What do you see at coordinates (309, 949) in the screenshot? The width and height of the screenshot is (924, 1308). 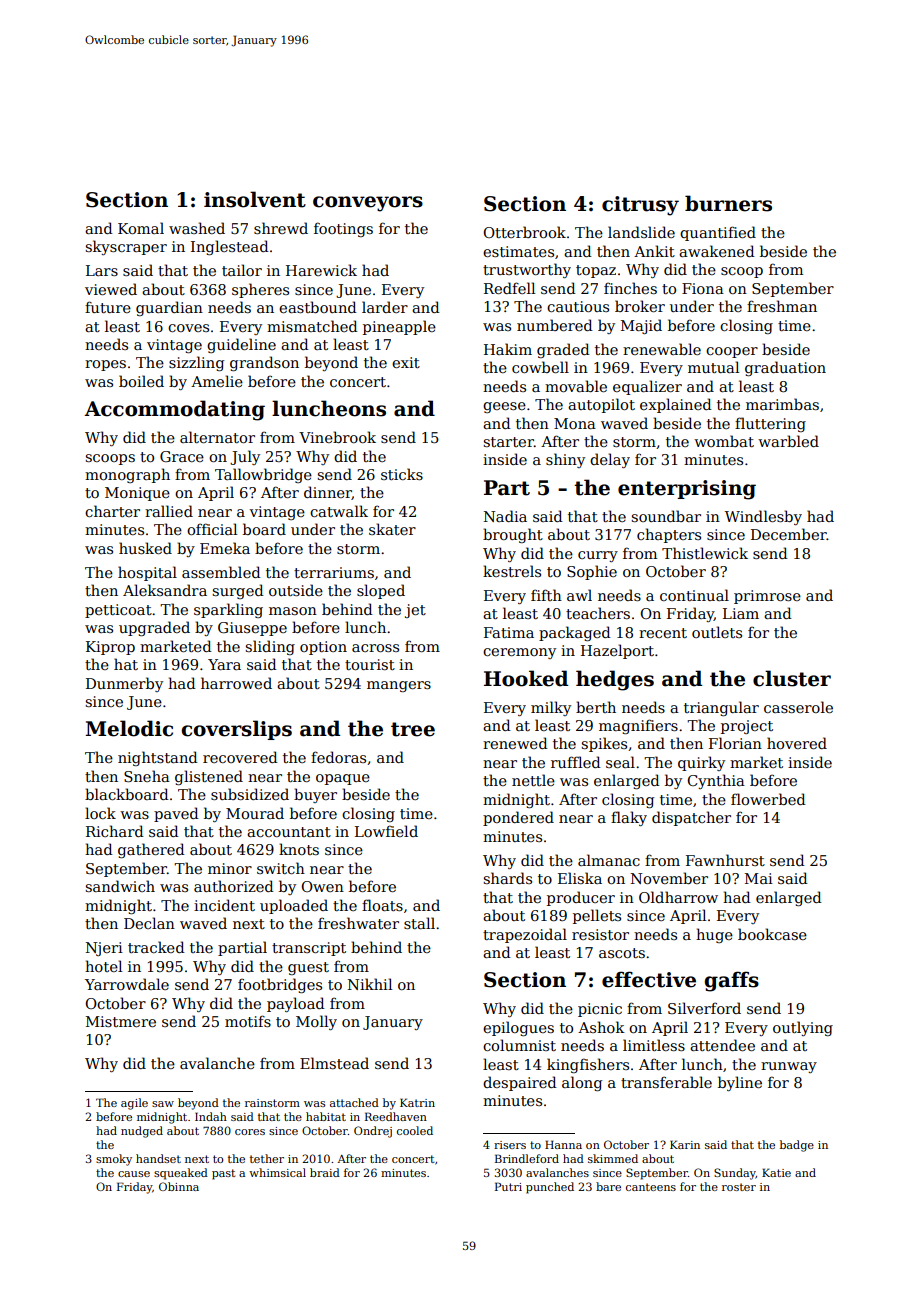 I see `transcript` at bounding box center [309, 949].
